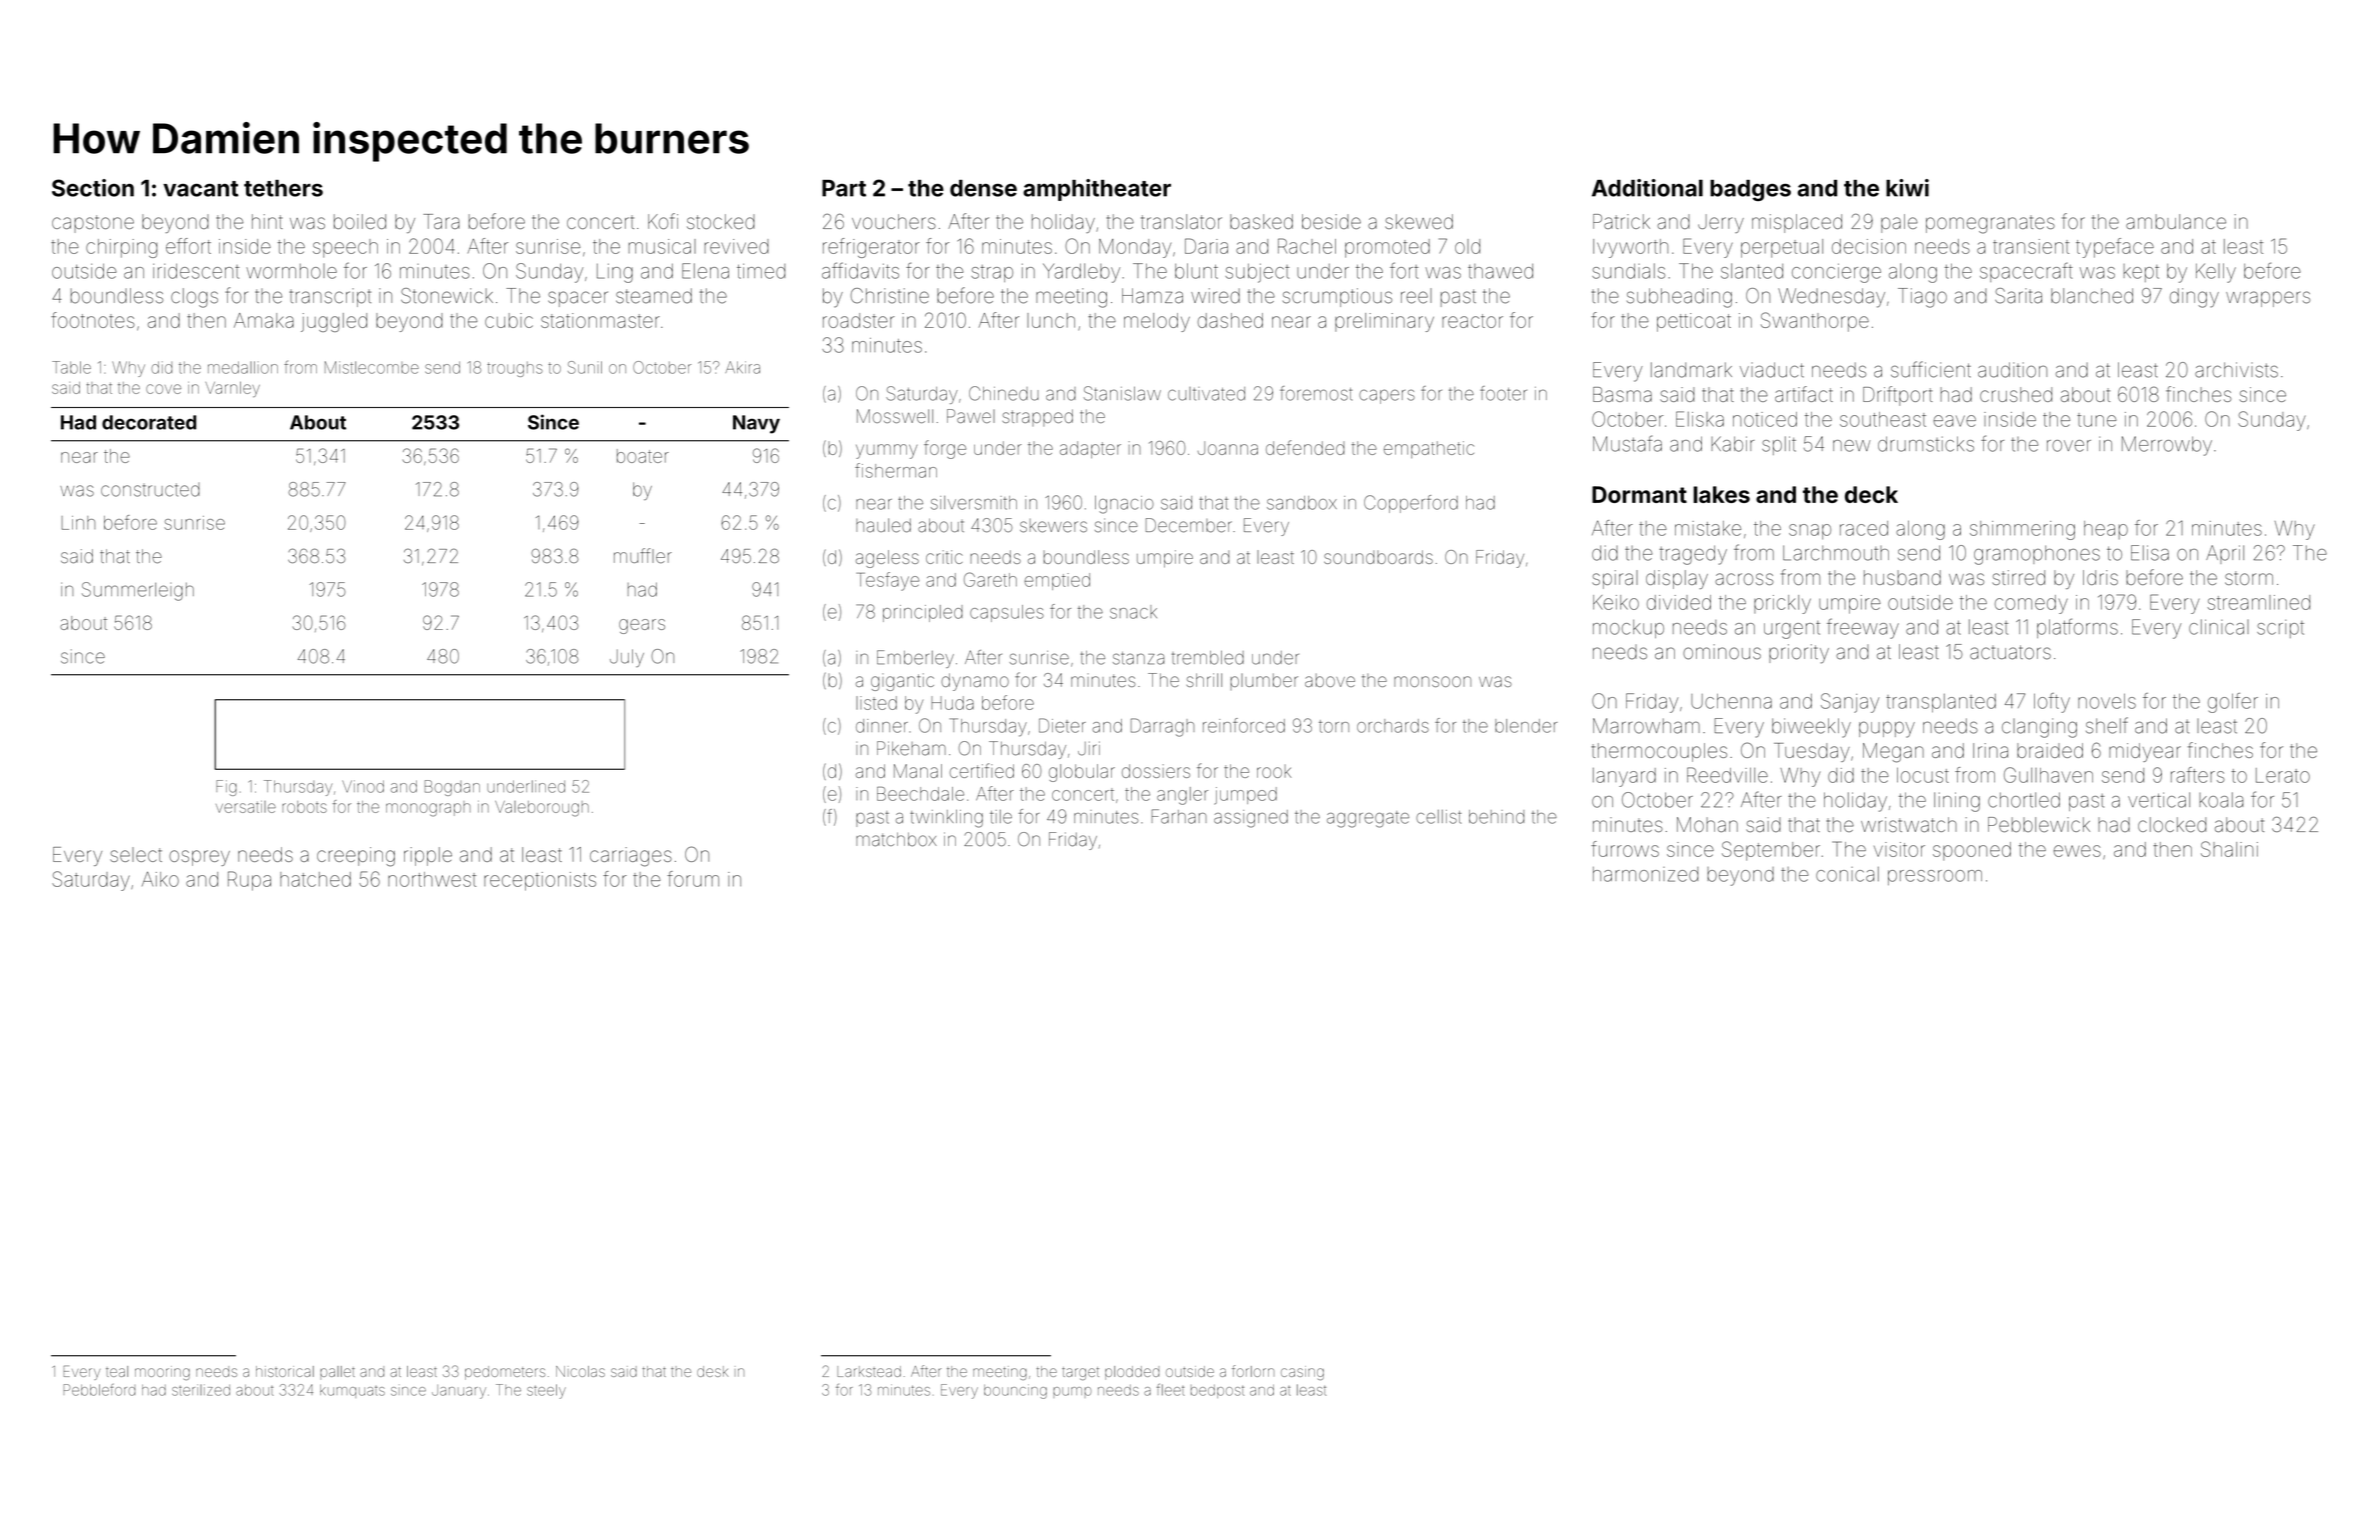 The width and height of the screenshot is (2380, 1540). I want to click on Navy, so click(756, 424).
